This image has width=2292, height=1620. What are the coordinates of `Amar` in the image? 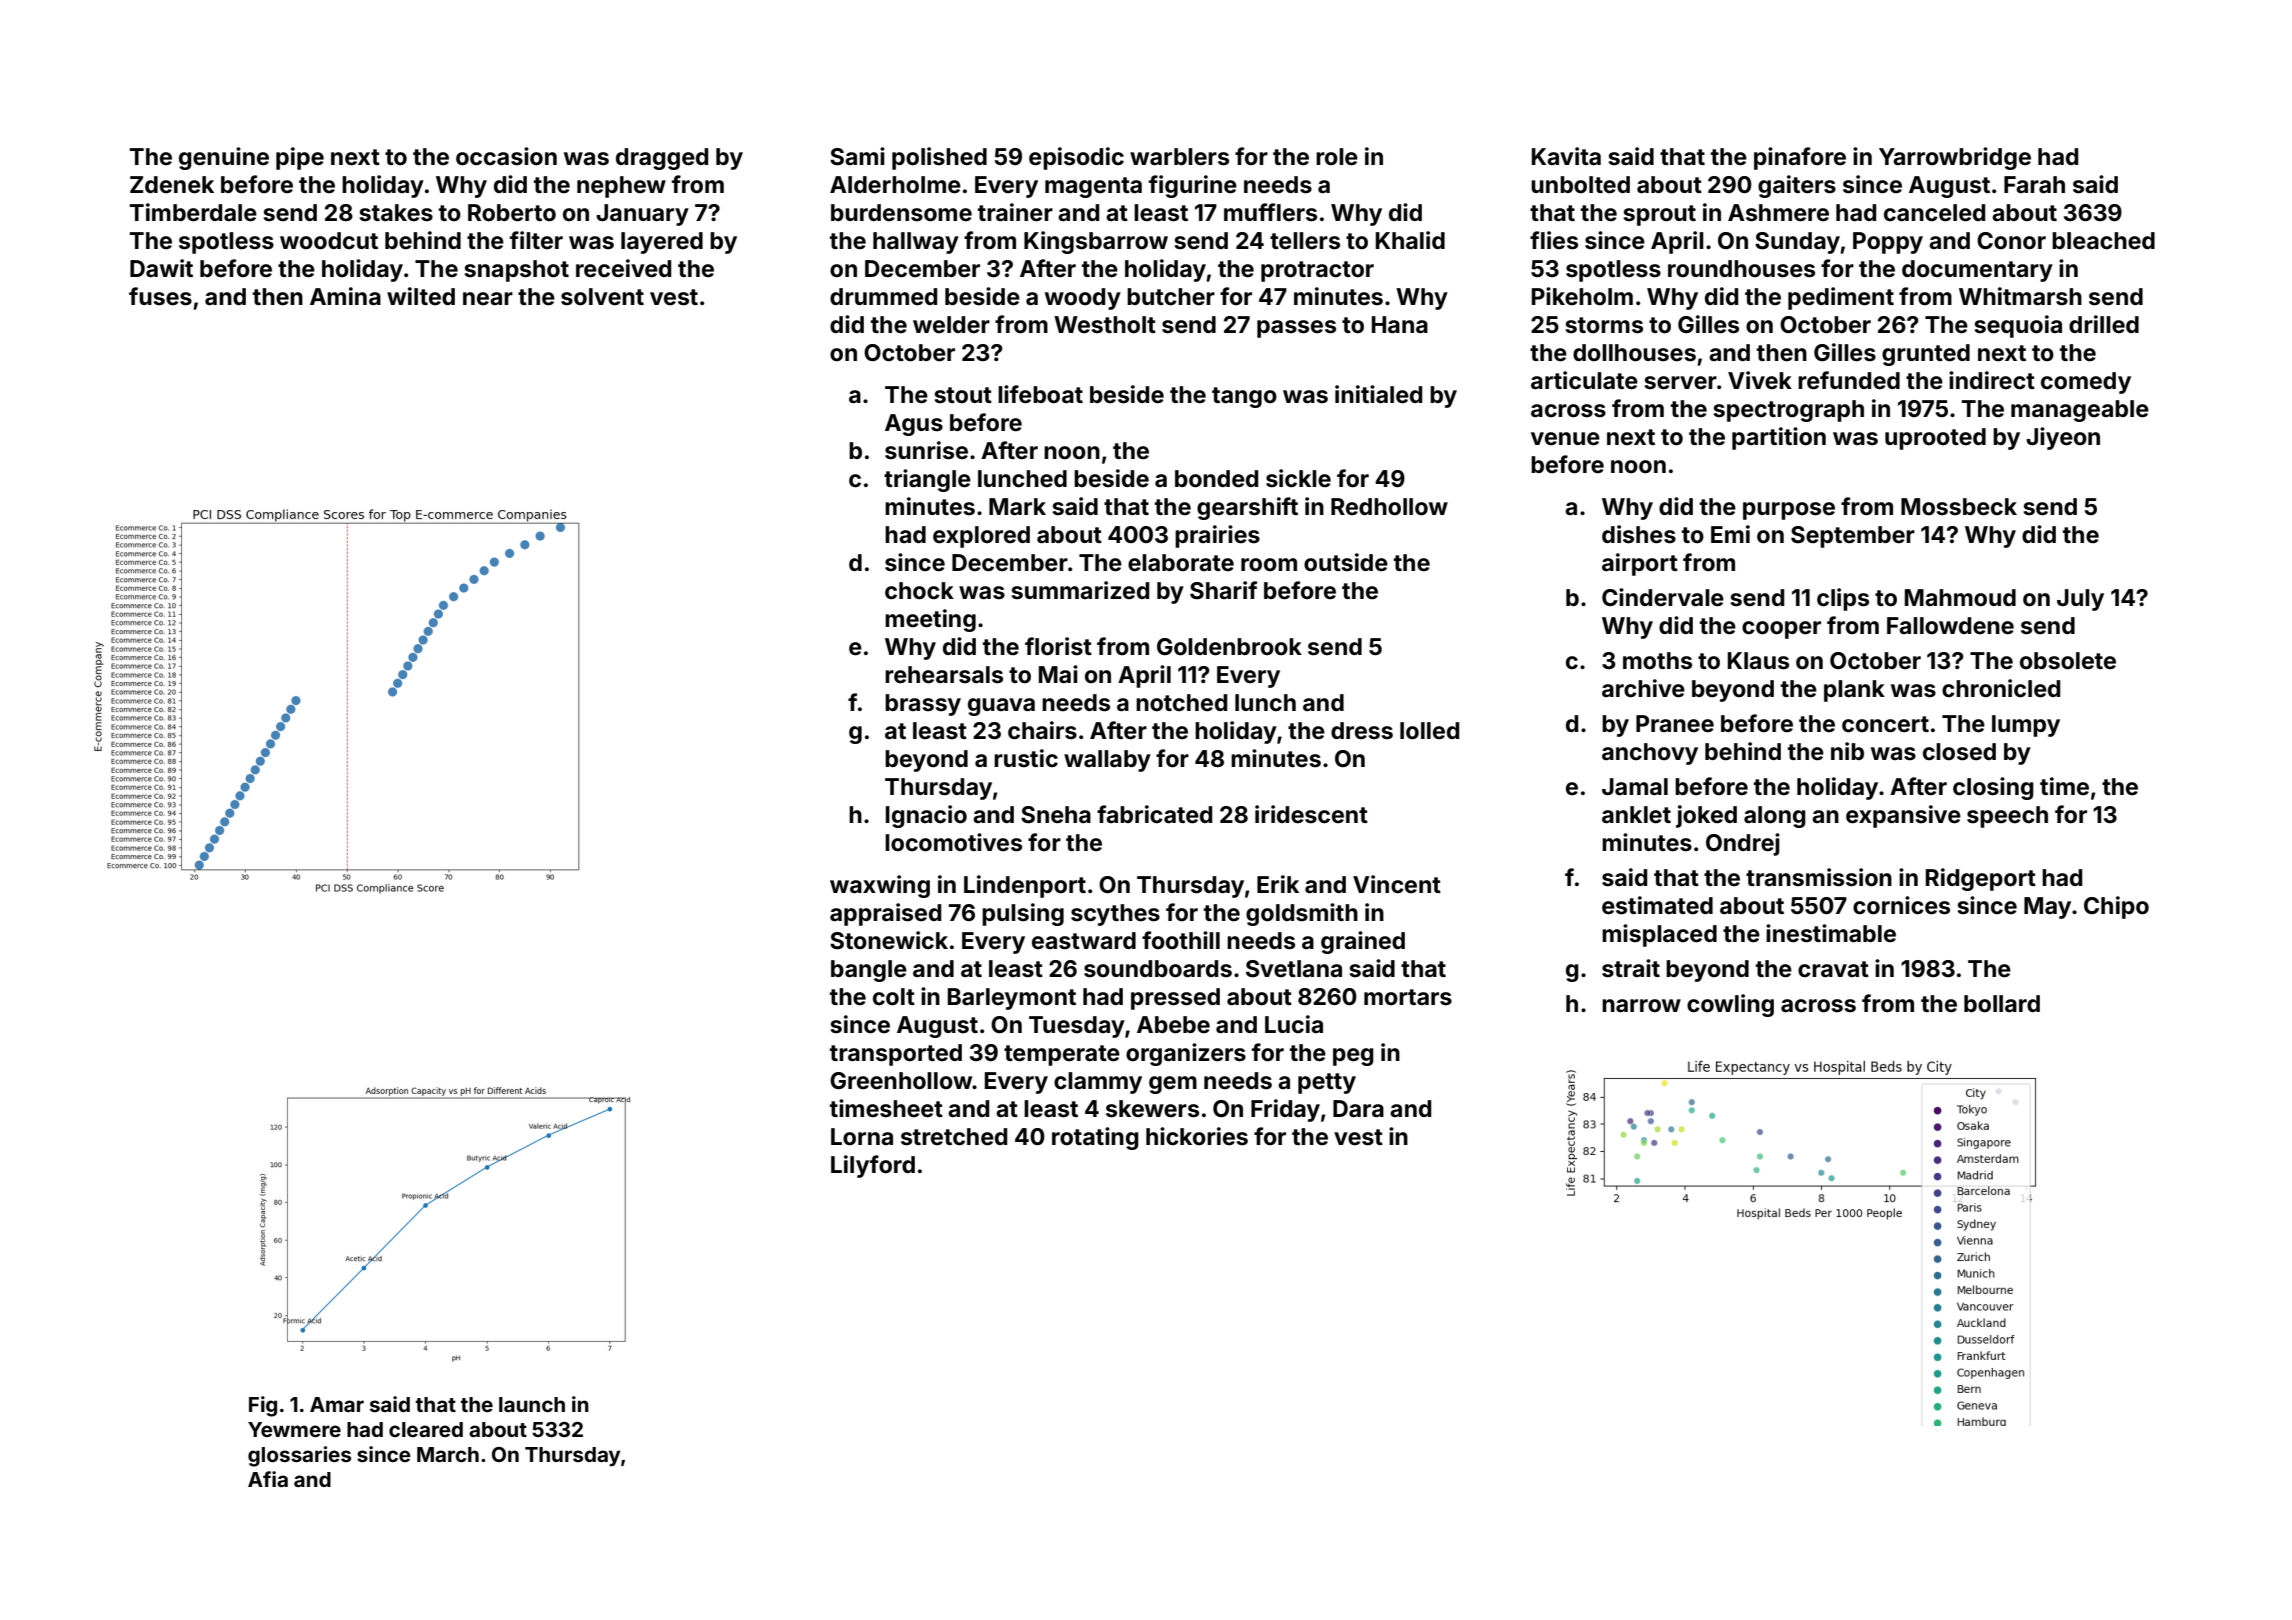 It's located at (337, 1404).
